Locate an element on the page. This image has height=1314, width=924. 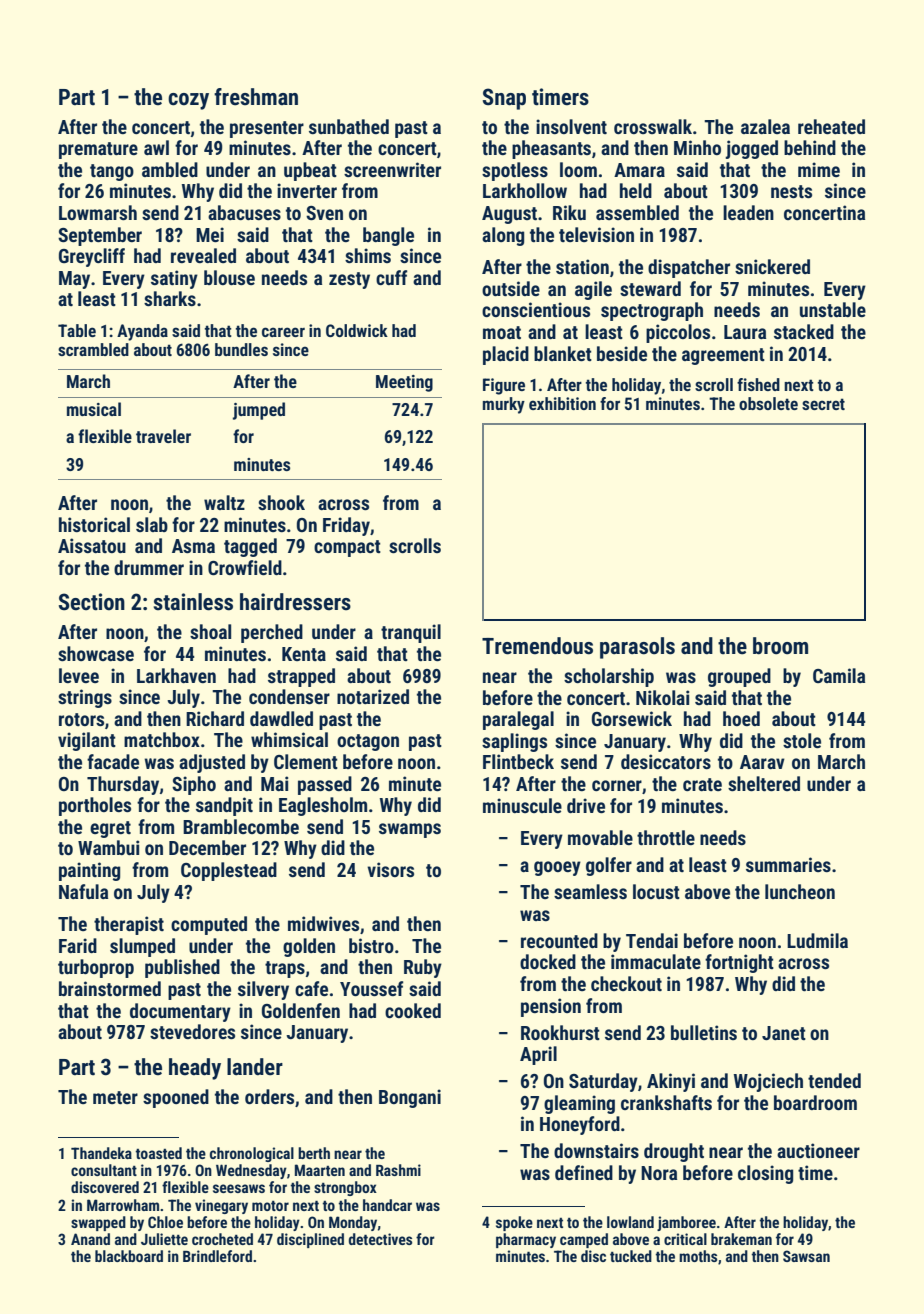
parasols is located at coordinates (637, 648).
